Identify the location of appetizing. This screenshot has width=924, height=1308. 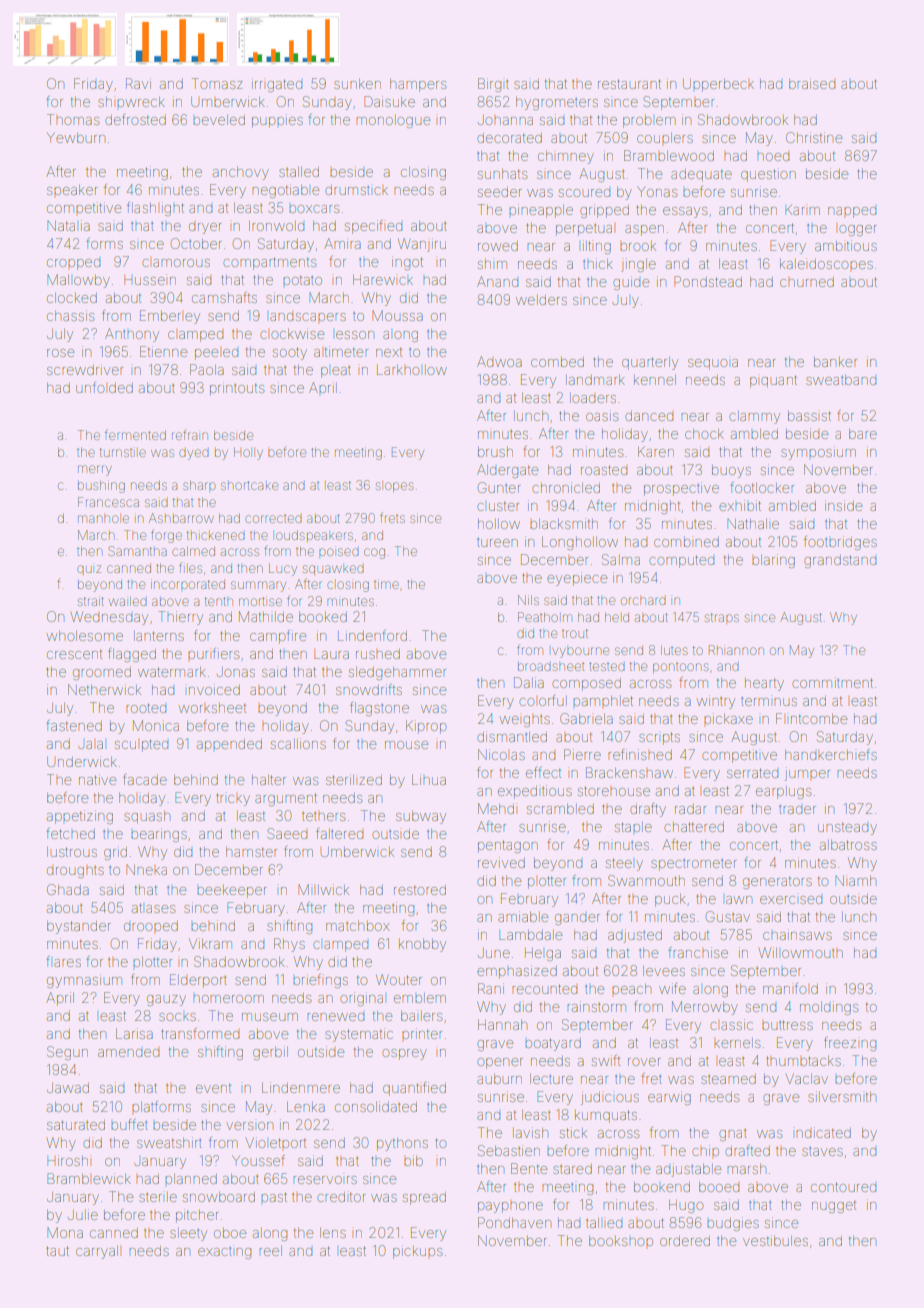
(80, 817).
